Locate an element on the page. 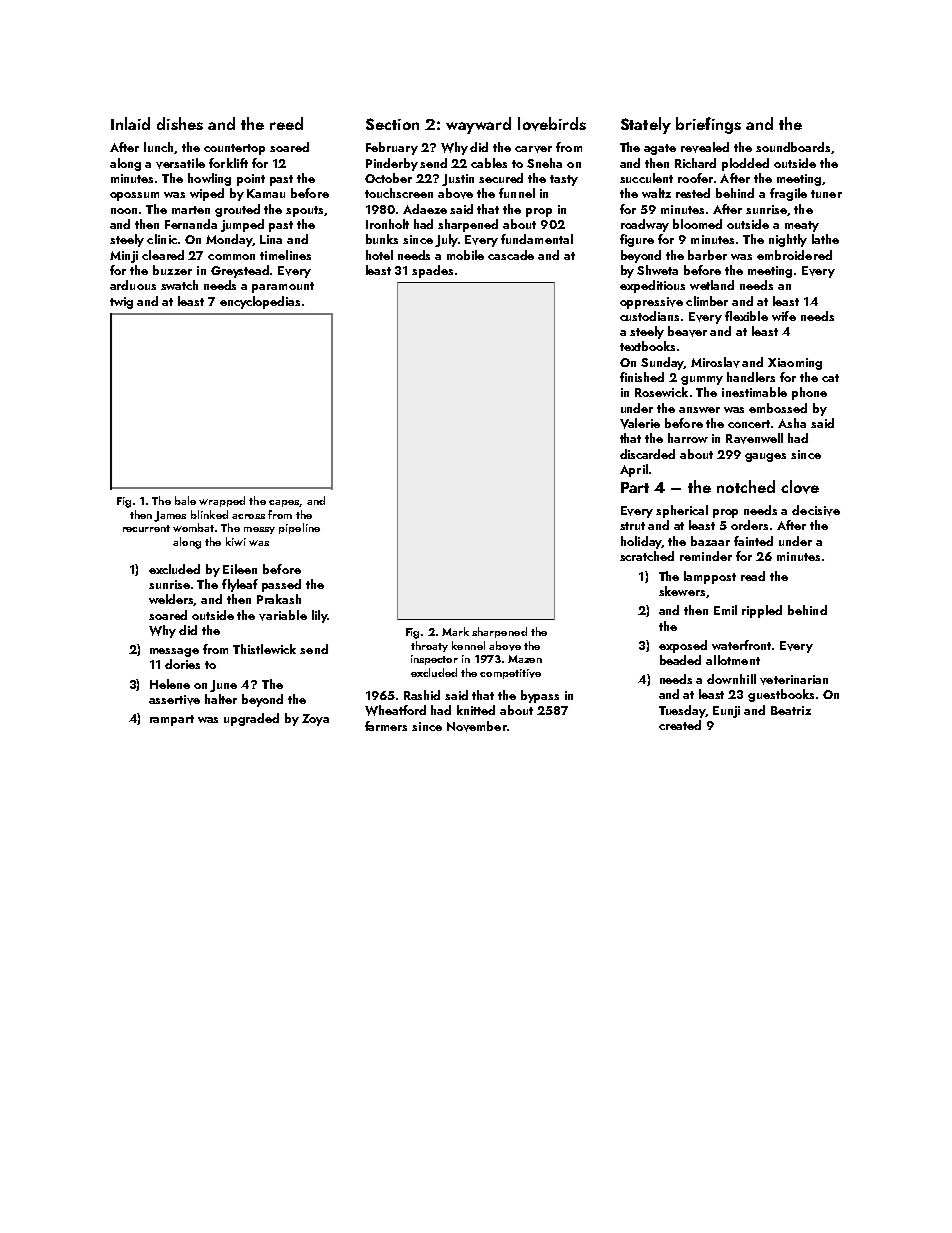 The width and height of the document is (952, 1233). briefings is located at coordinates (708, 125).
